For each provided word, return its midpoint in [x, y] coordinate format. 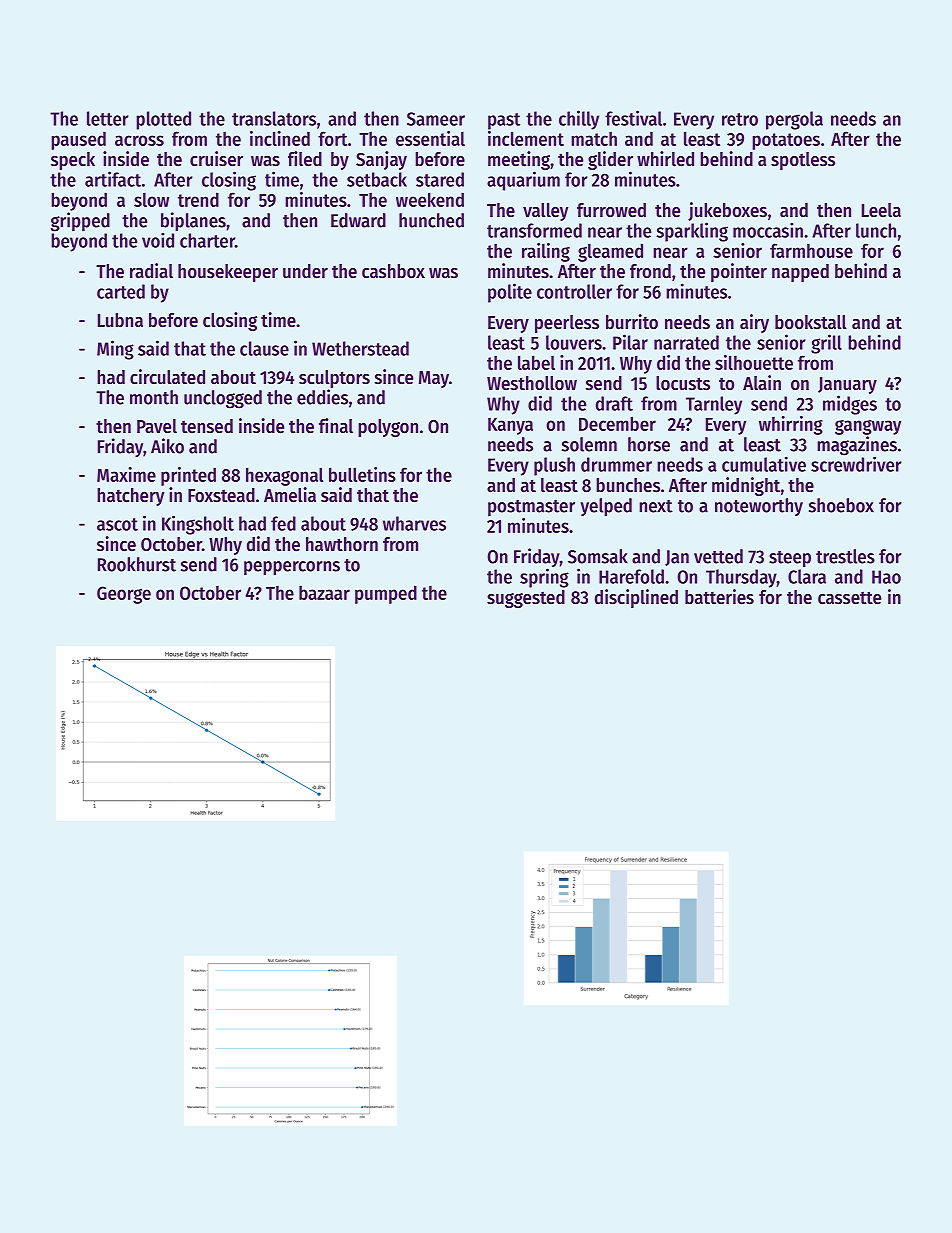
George [124, 595]
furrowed [611, 210]
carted [121, 291]
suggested [526, 599]
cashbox [393, 271]
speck [73, 161]
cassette [849, 598]
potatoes [786, 141]
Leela [881, 210]
